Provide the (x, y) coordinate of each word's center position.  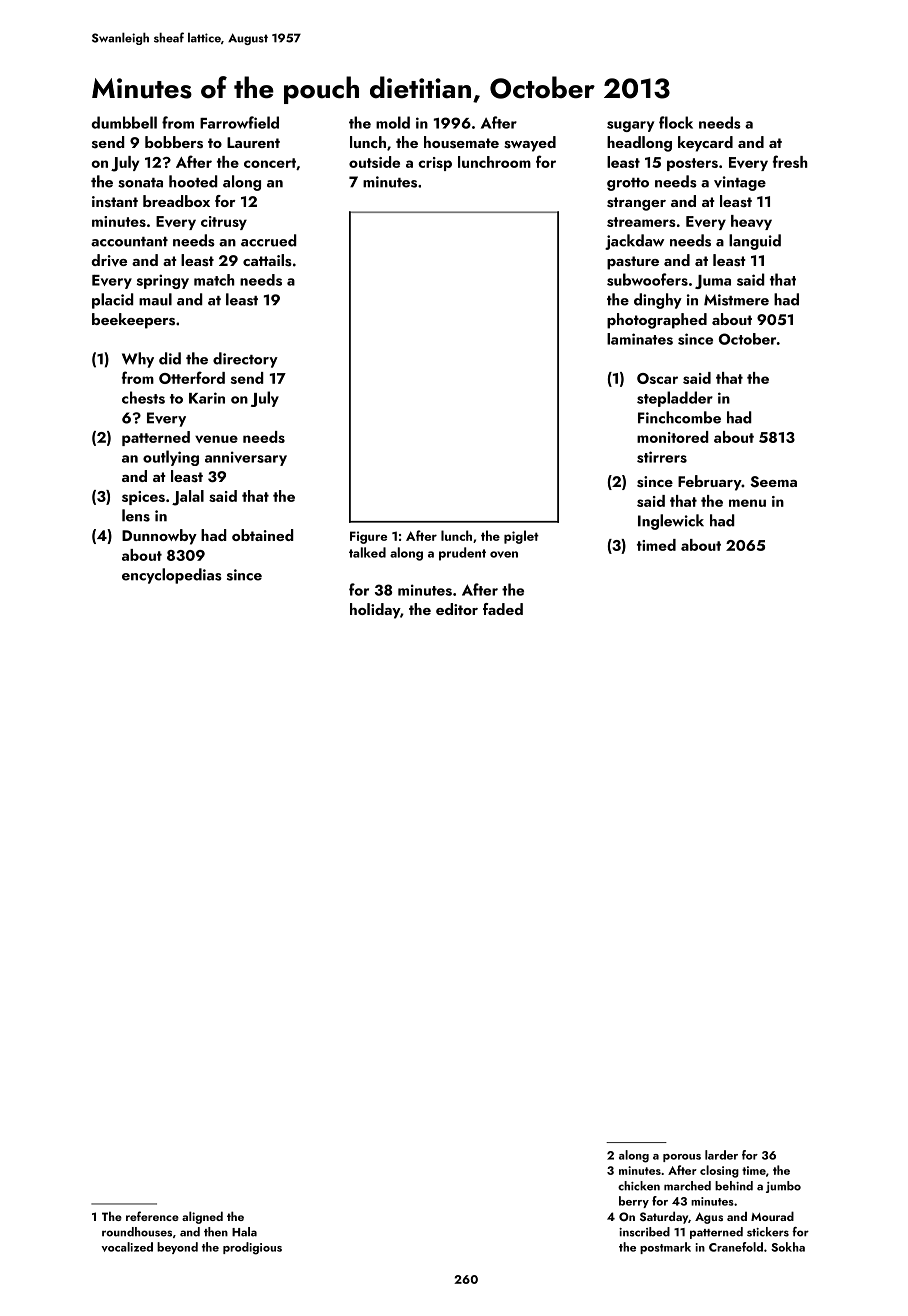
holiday (375, 611)
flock (676, 122)
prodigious (252, 1248)
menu (747, 503)
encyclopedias (172, 576)
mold (393, 122)
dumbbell (124, 122)
